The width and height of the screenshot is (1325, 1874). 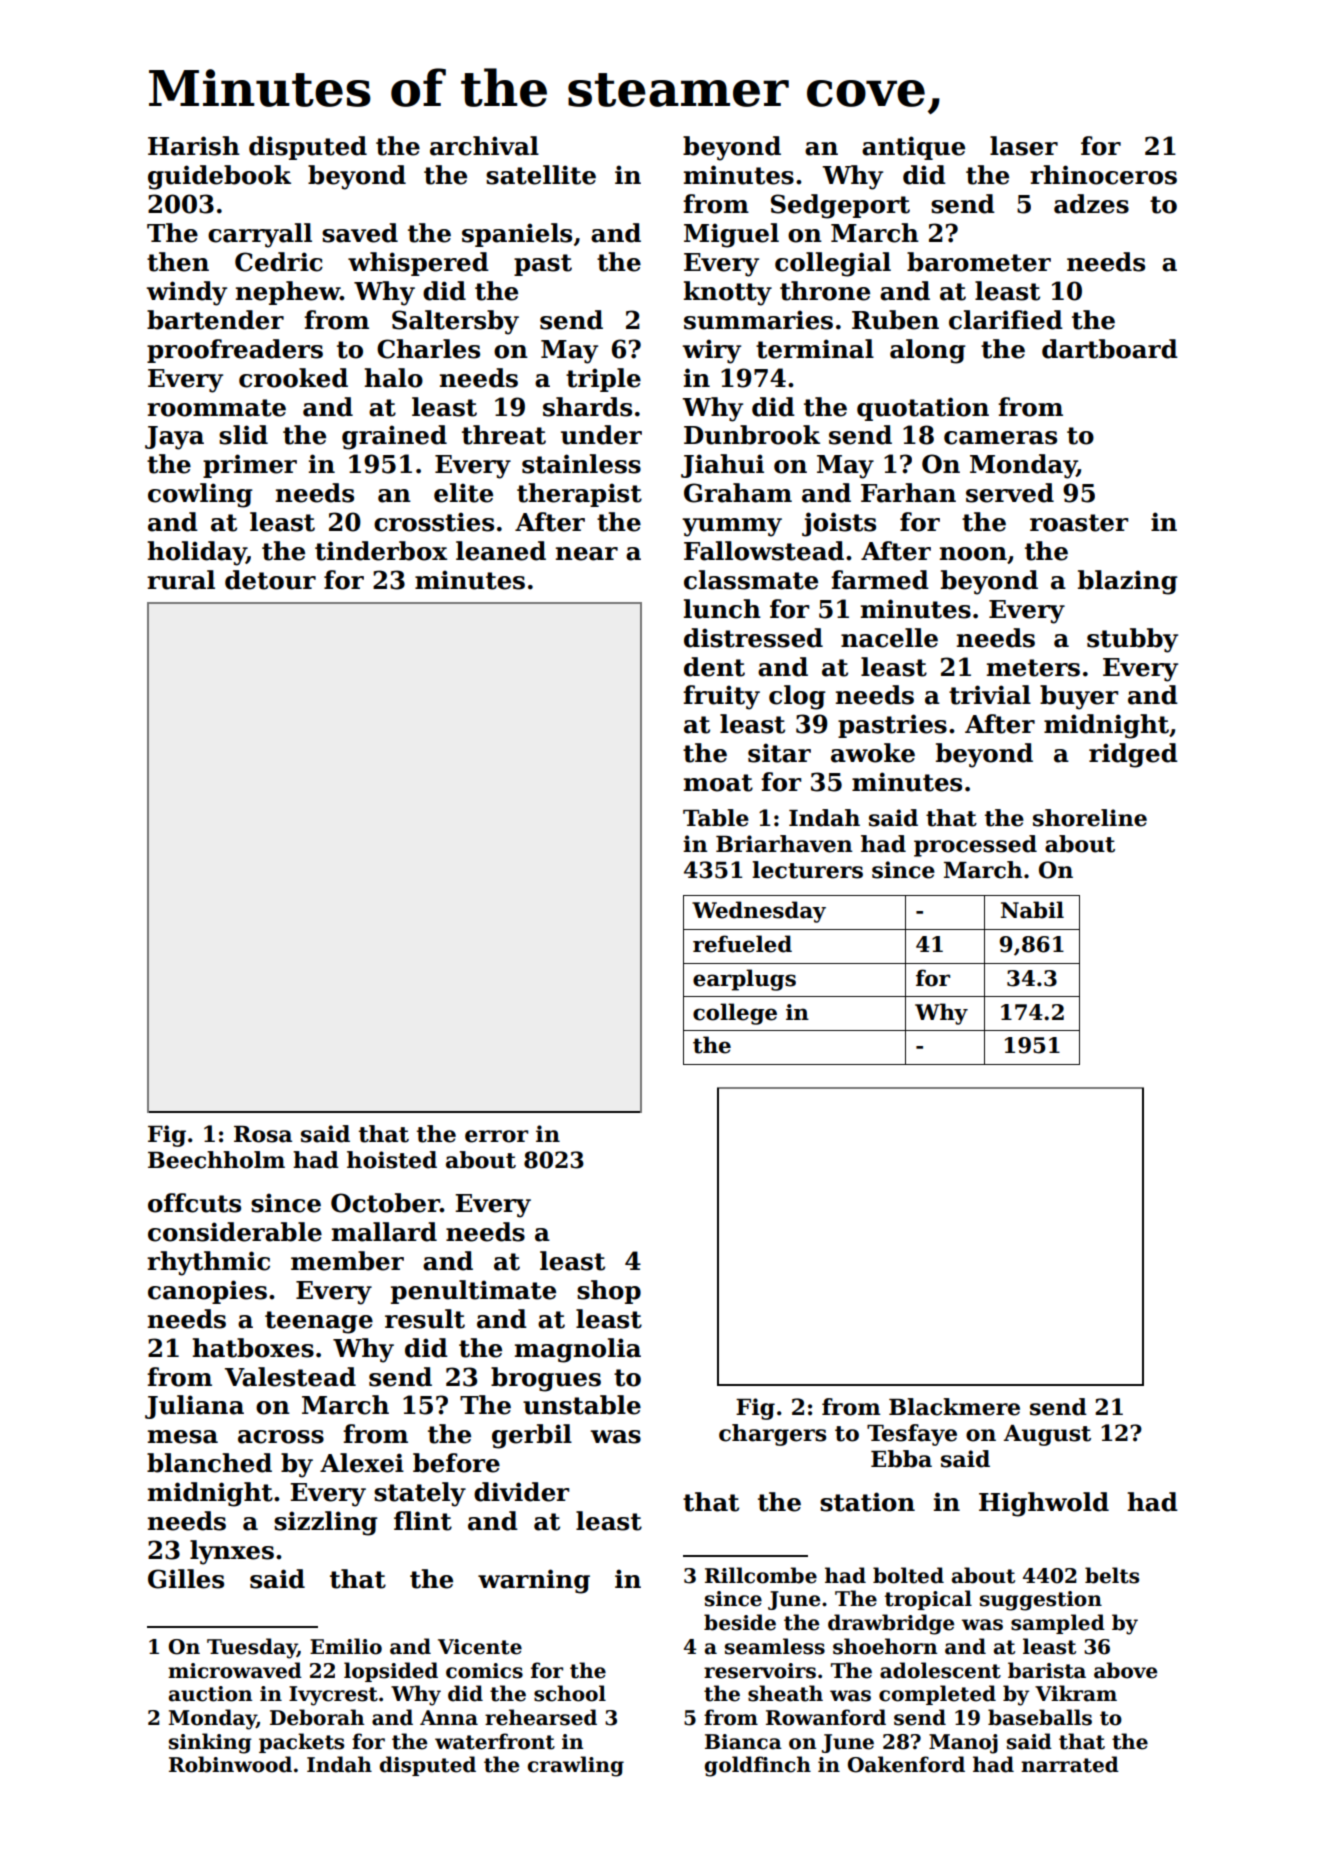 What do you see at coordinates (913, 148) in the screenshot?
I see `antique` at bounding box center [913, 148].
